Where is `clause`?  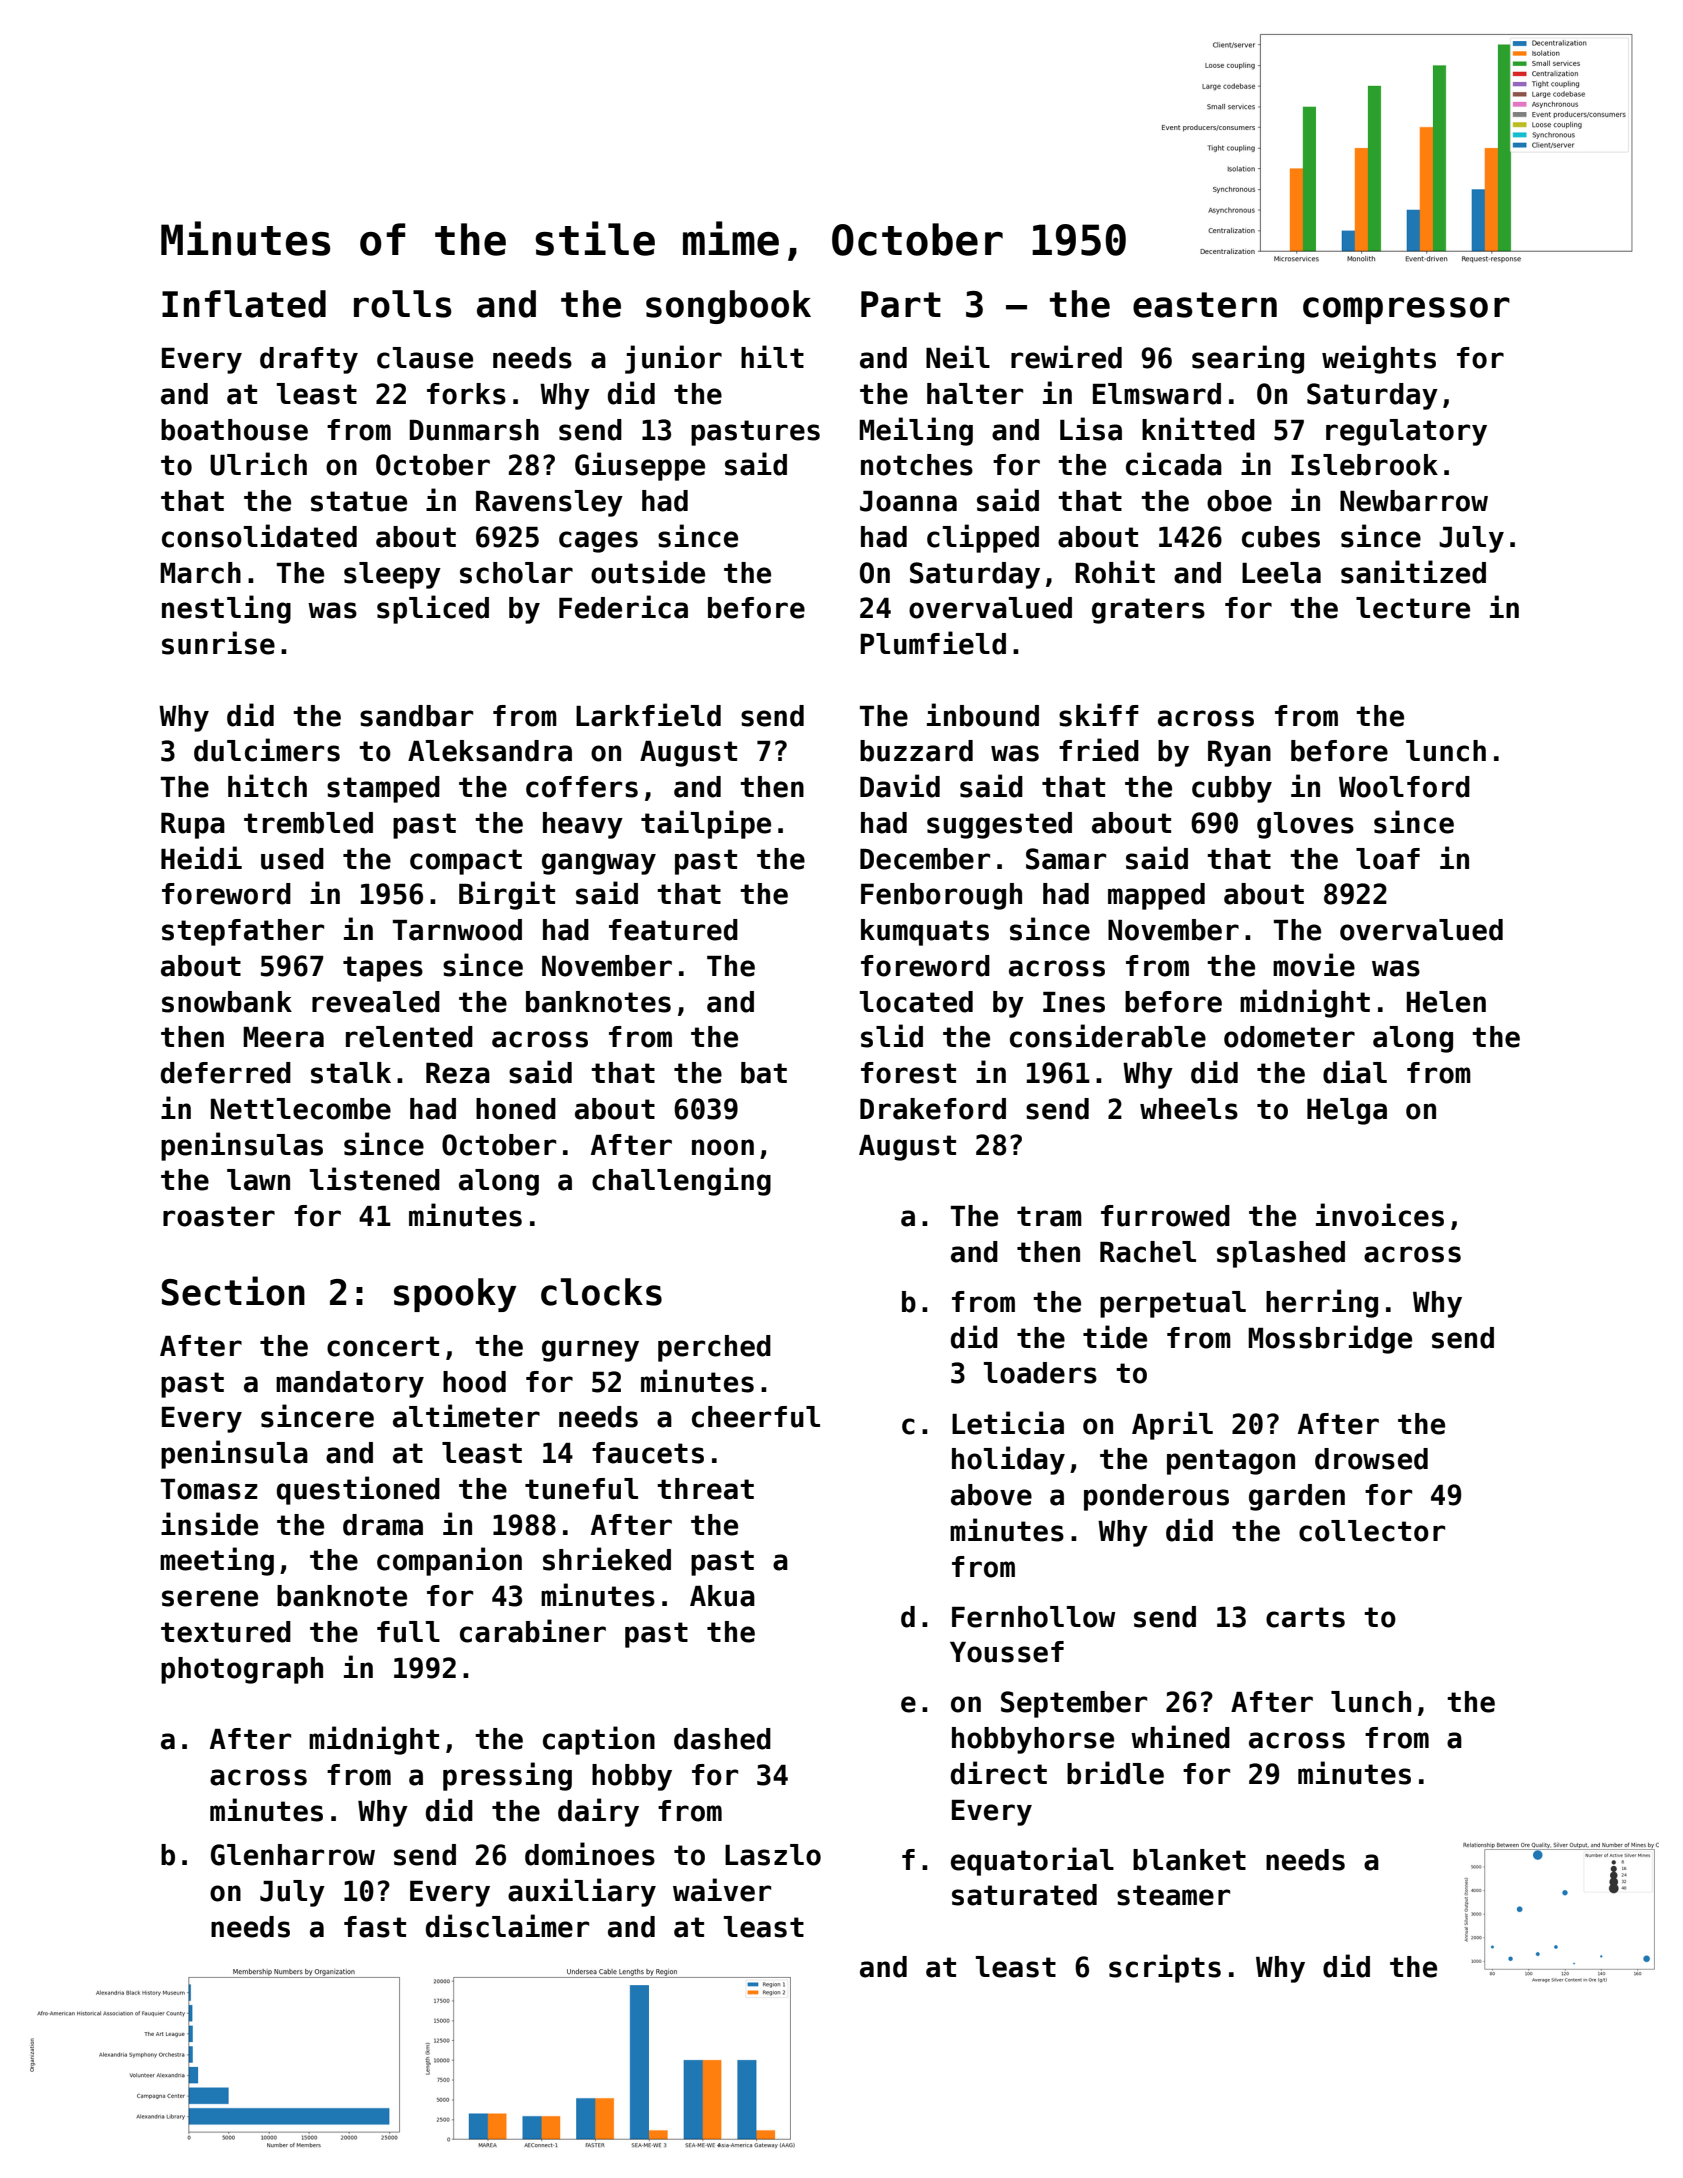
clause is located at coordinates (425, 358).
